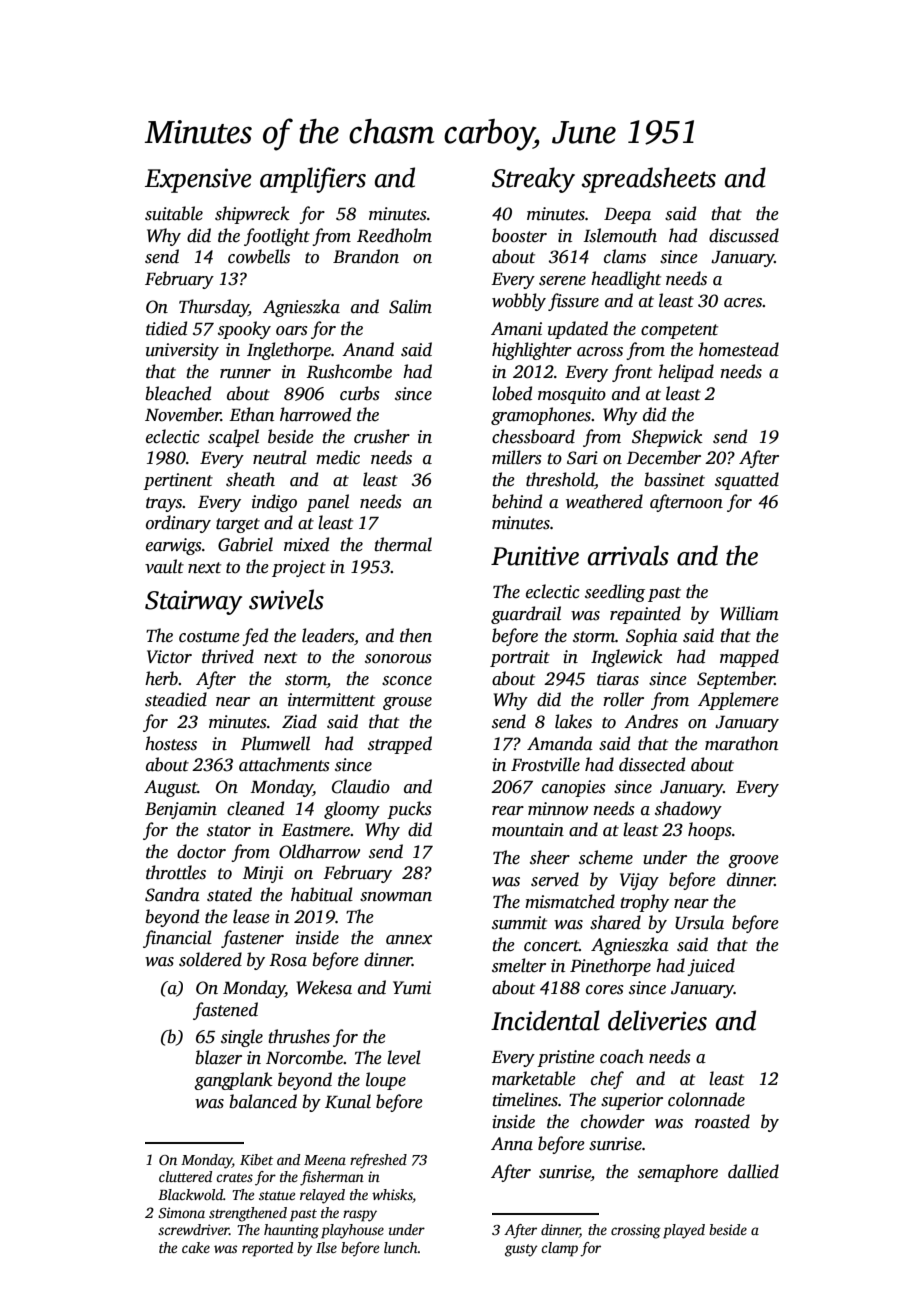 This image has width=924, height=1311. I want to click on thrived, so click(228, 656).
